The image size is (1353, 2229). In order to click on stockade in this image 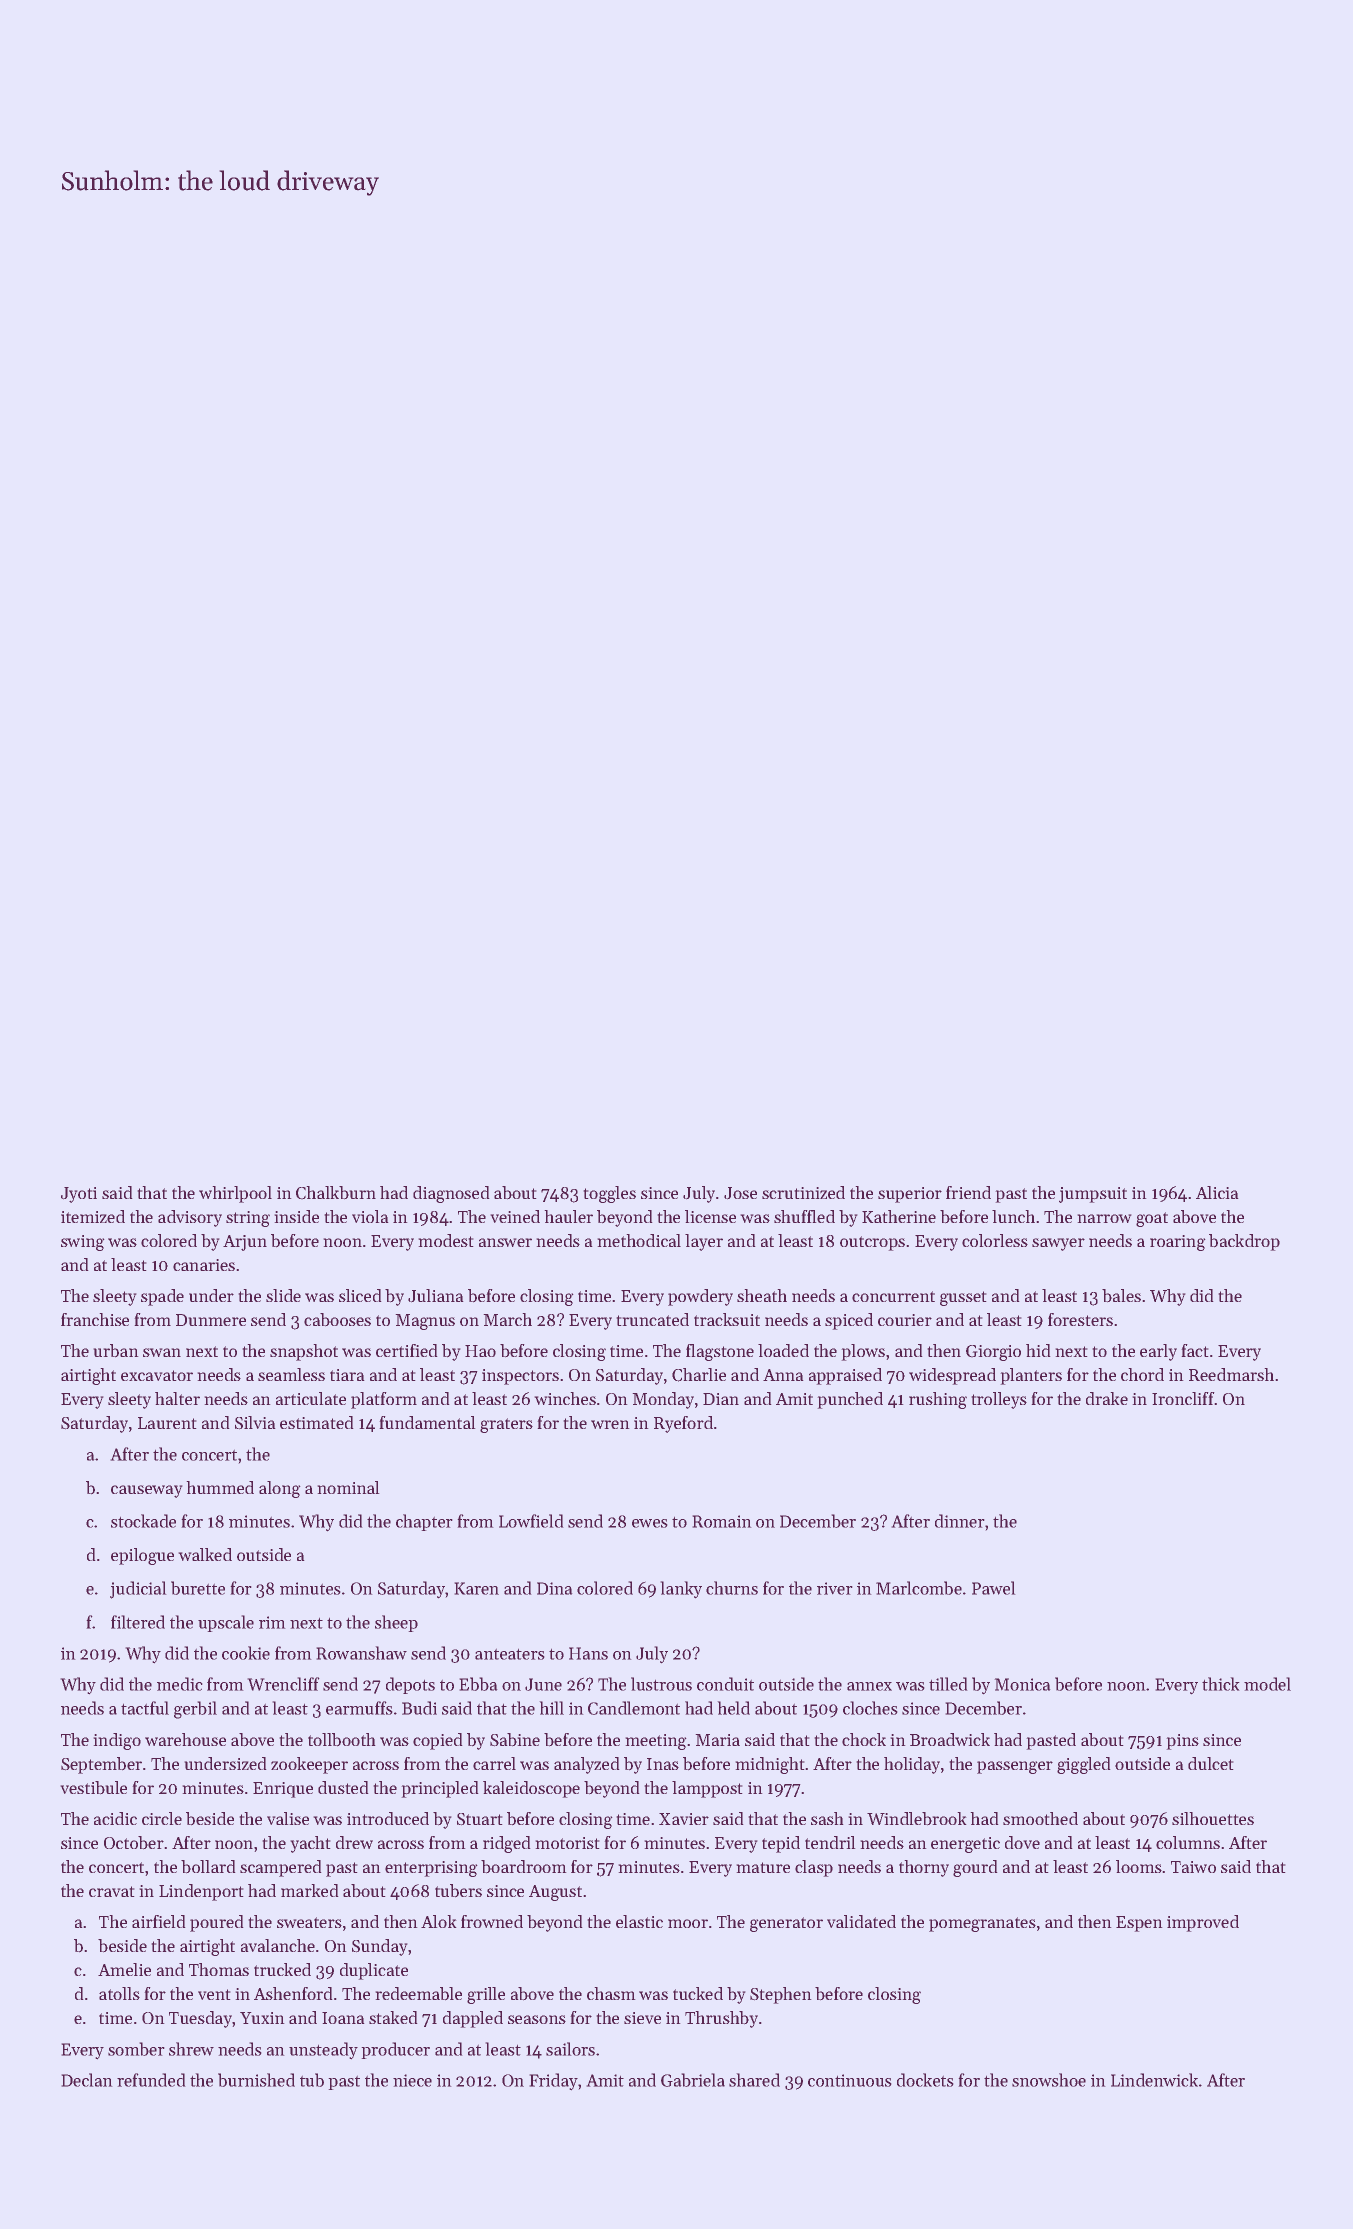, I will do `click(143, 1521)`.
